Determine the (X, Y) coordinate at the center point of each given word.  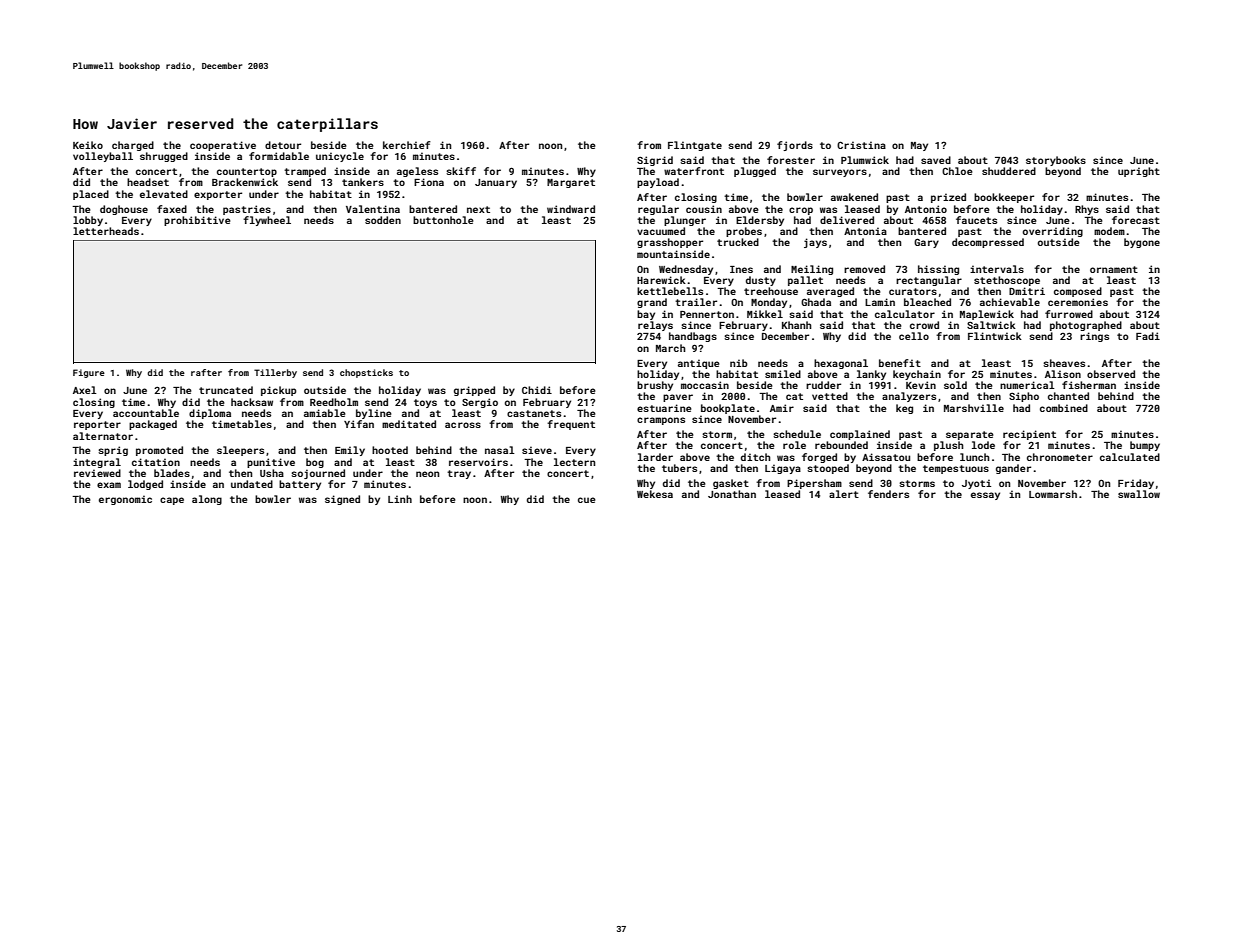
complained (860, 435)
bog (315, 463)
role (794, 445)
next (478, 209)
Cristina (861, 145)
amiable (325, 413)
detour (283, 145)
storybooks (1056, 161)
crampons (661, 421)
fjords (795, 146)
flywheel (267, 221)
